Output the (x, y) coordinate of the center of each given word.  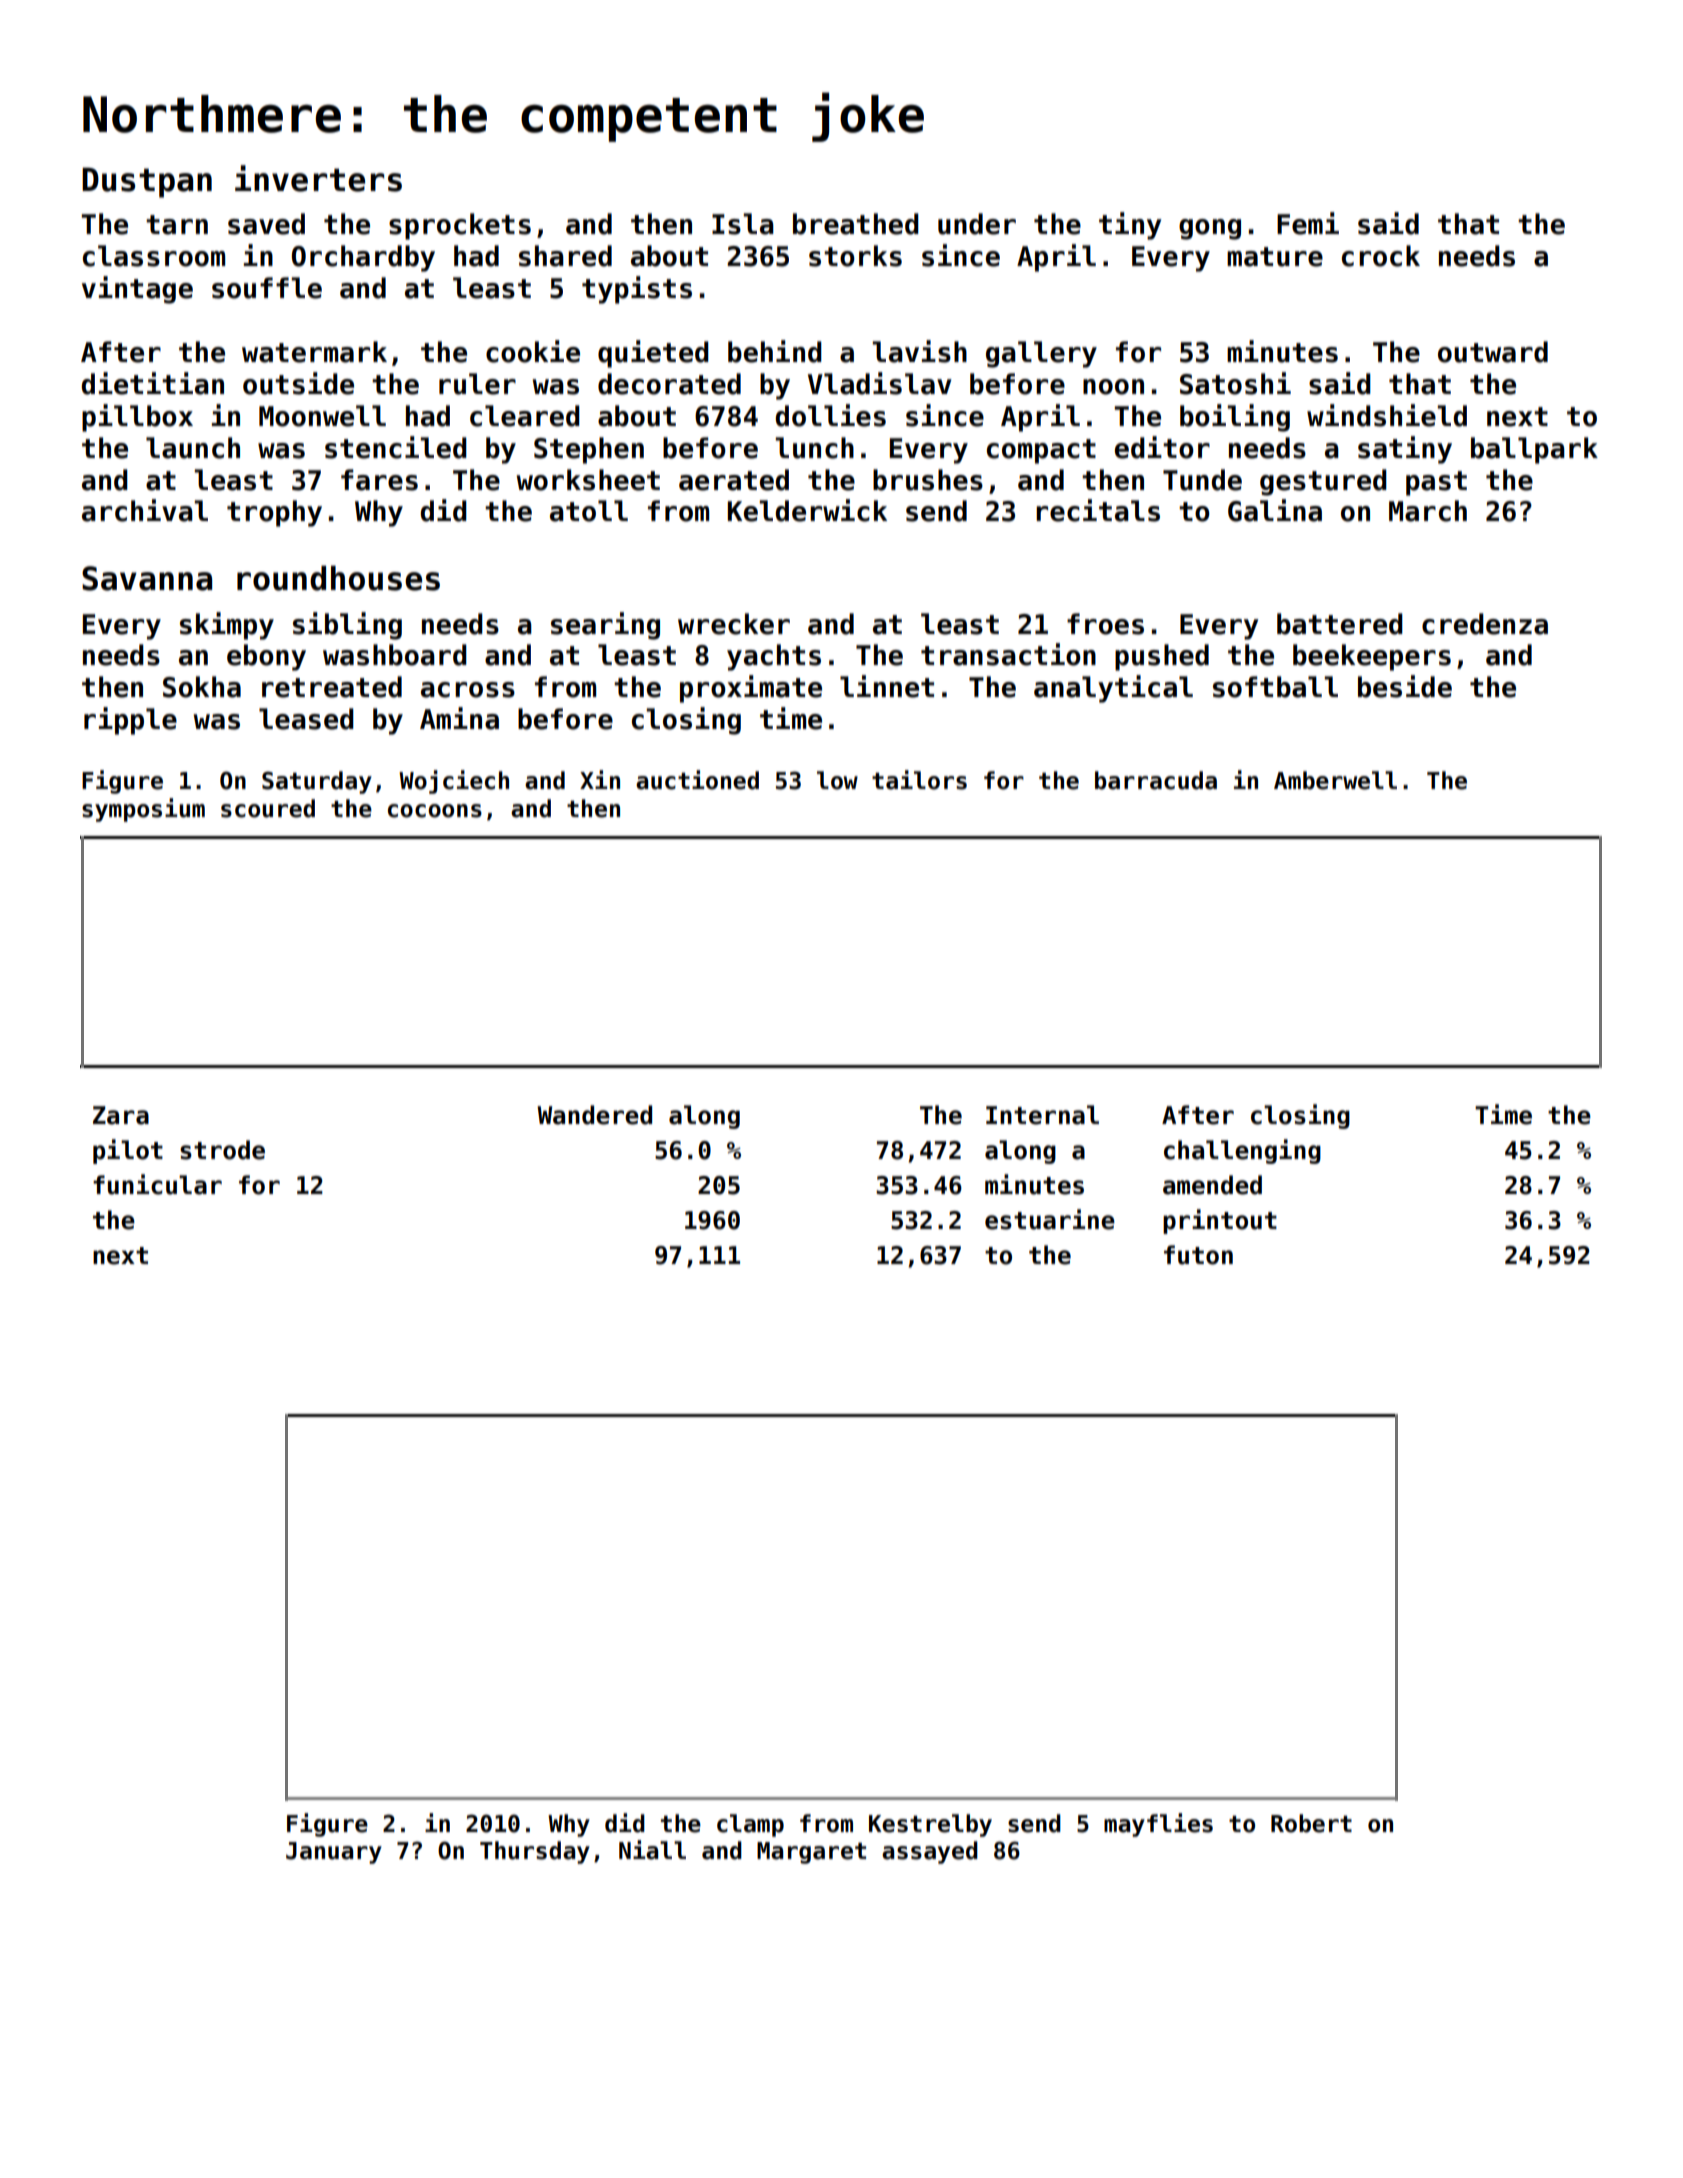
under (977, 224)
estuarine (1050, 1219)
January (334, 1853)
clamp (750, 1825)
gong (1210, 229)
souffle (267, 288)
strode (222, 1150)
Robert (1311, 1823)
